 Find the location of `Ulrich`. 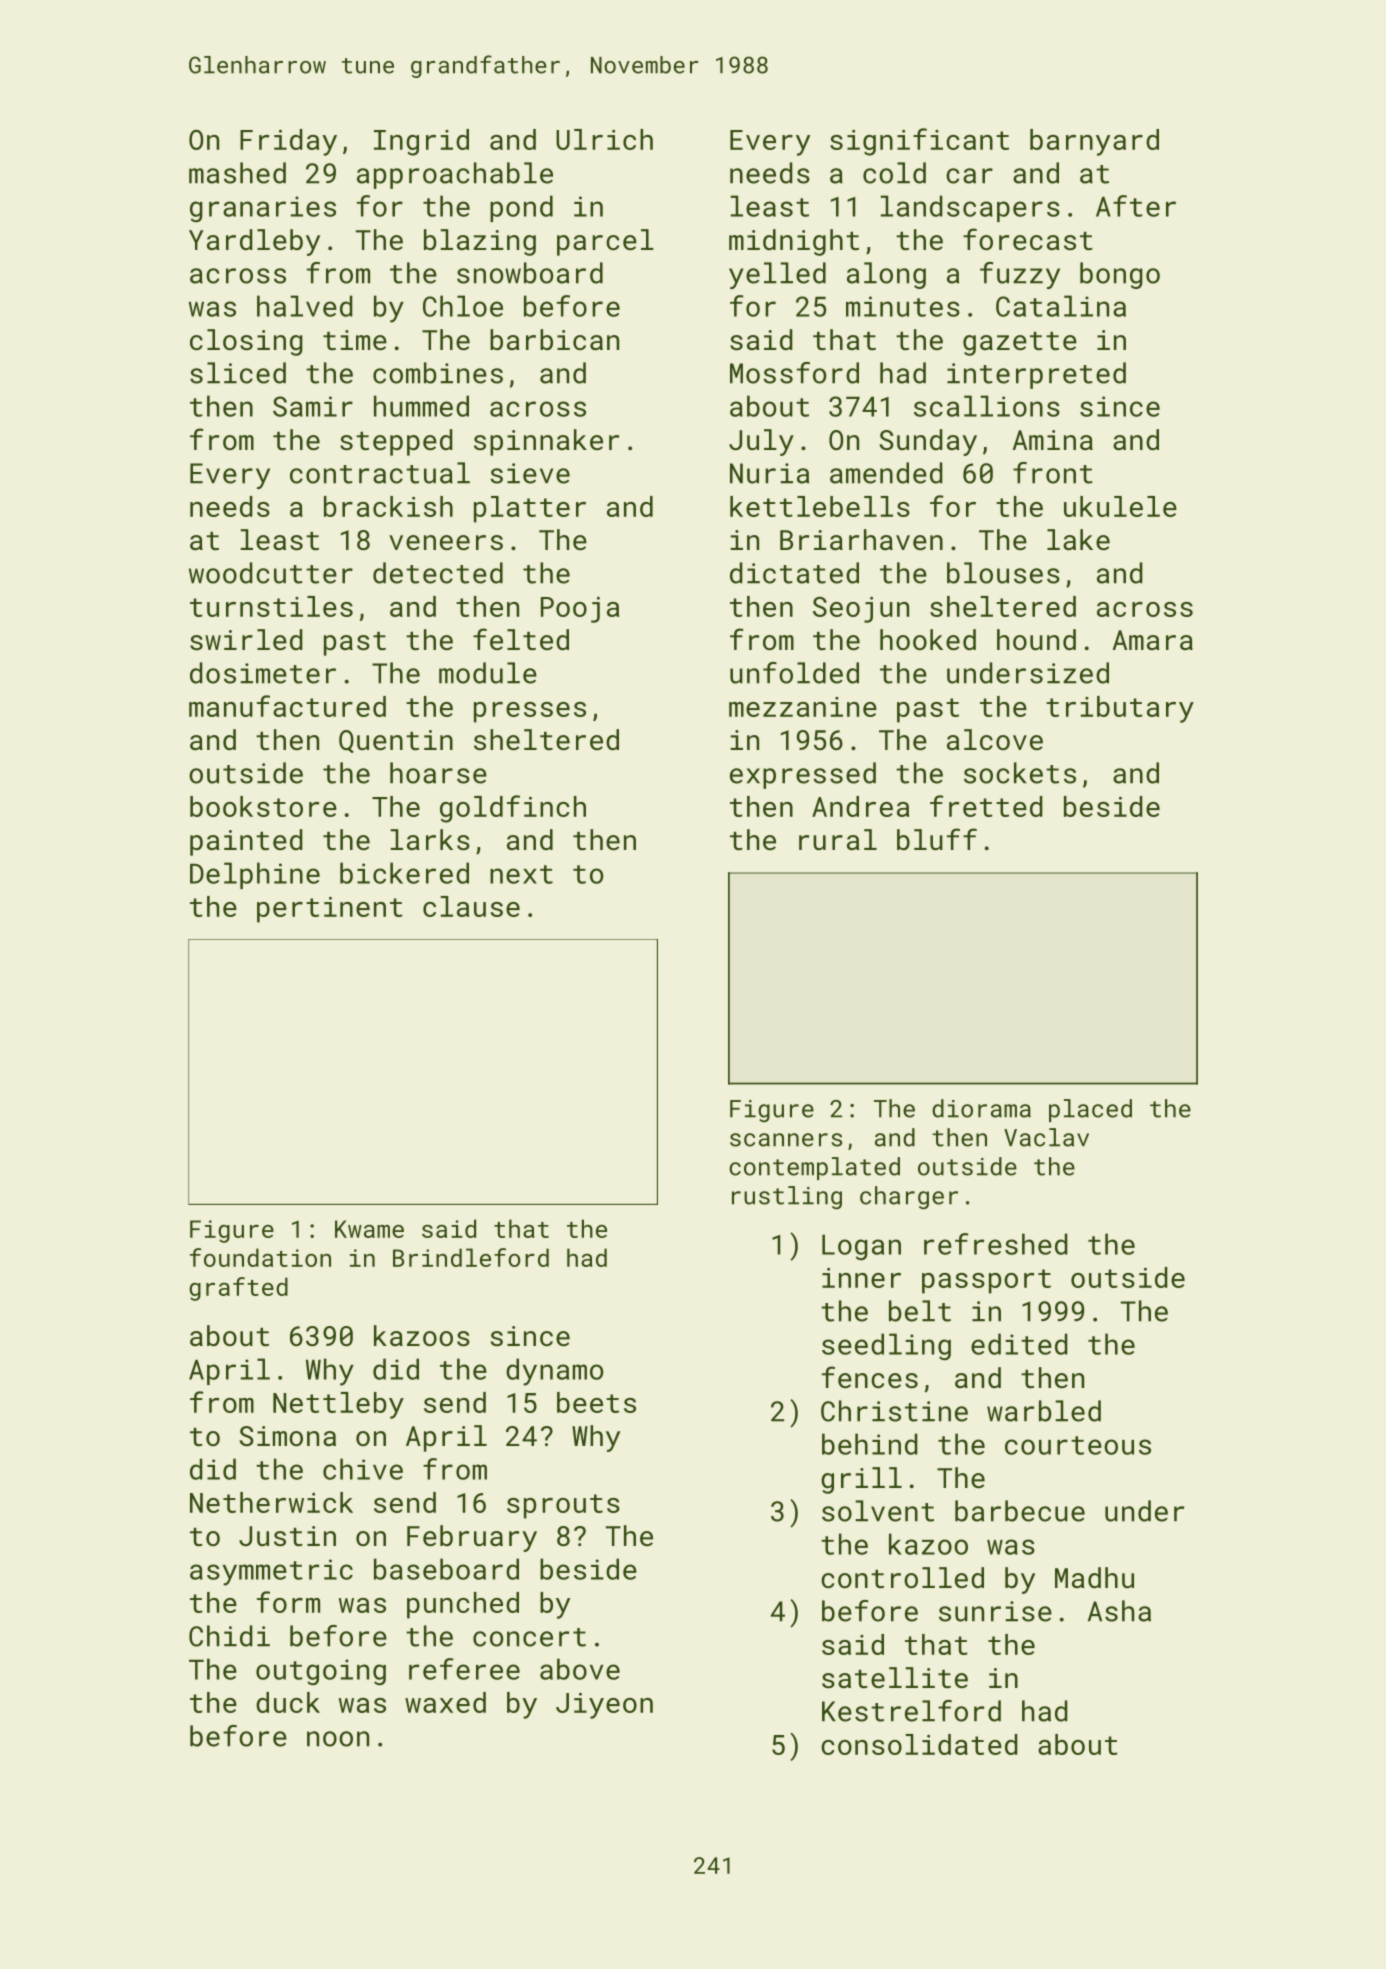

Ulrich is located at coordinates (604, 139).
